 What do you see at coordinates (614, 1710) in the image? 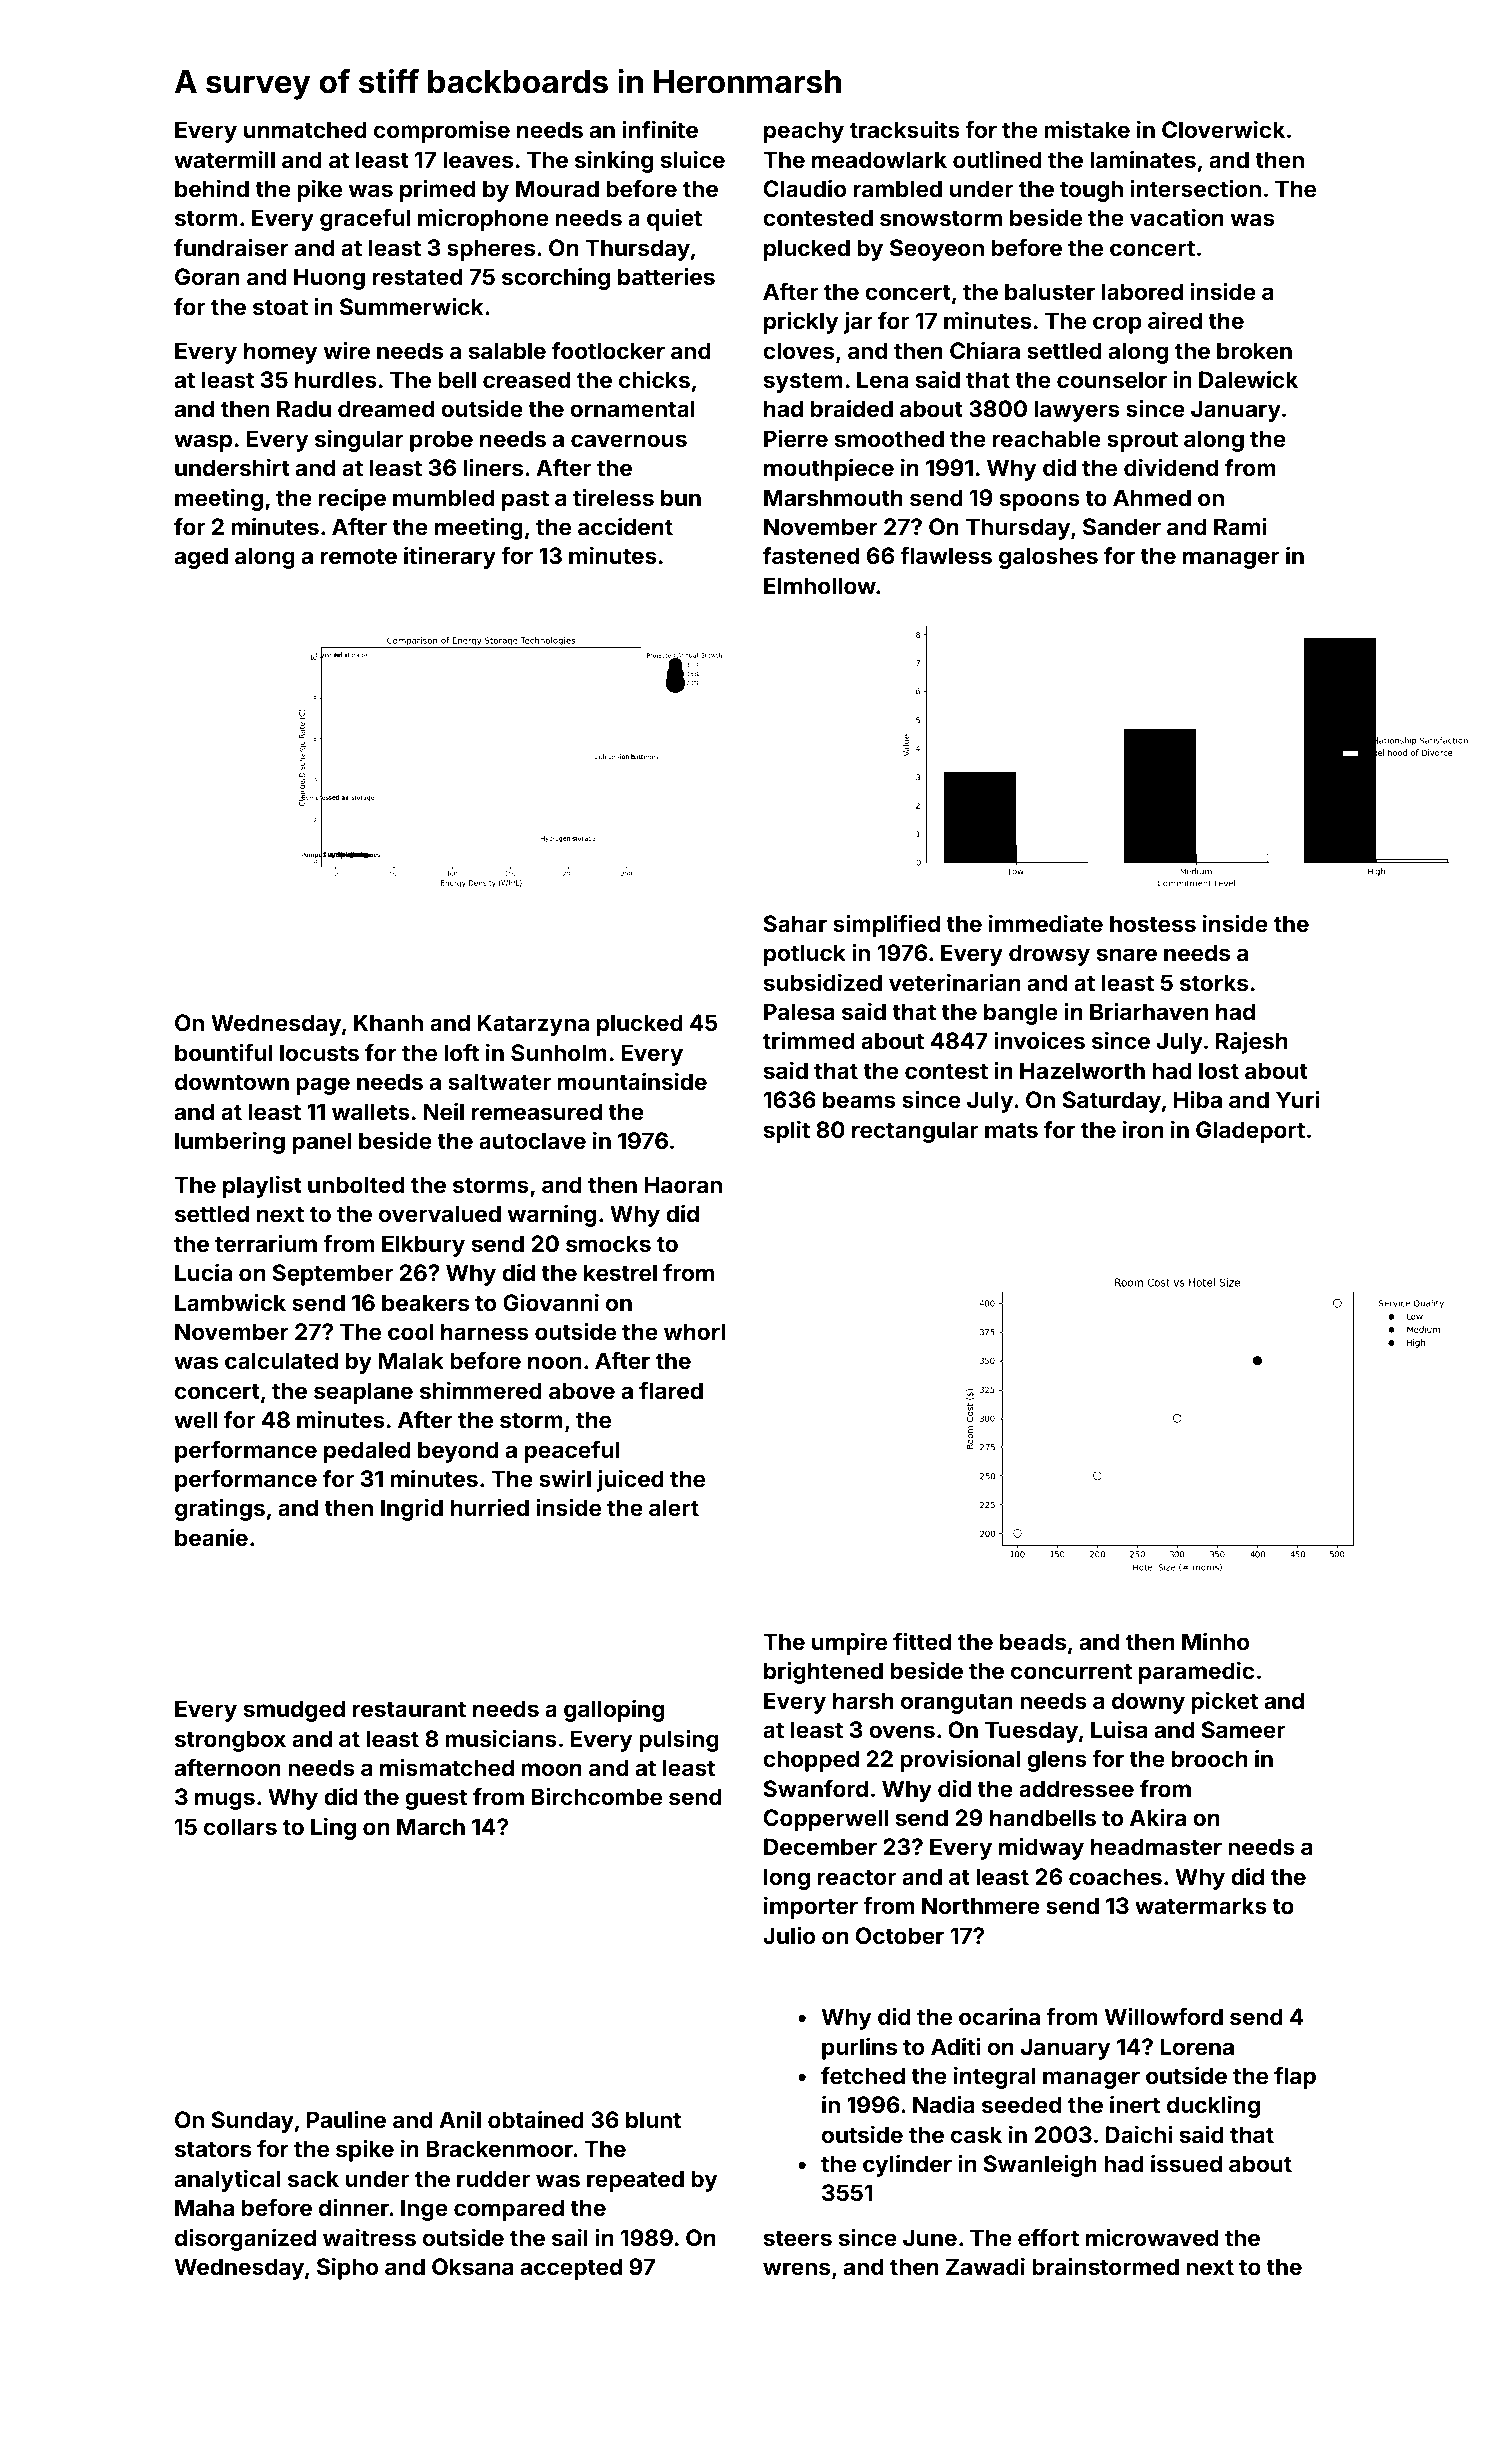
I see `galloping` at bounding box center [614, 1710].
